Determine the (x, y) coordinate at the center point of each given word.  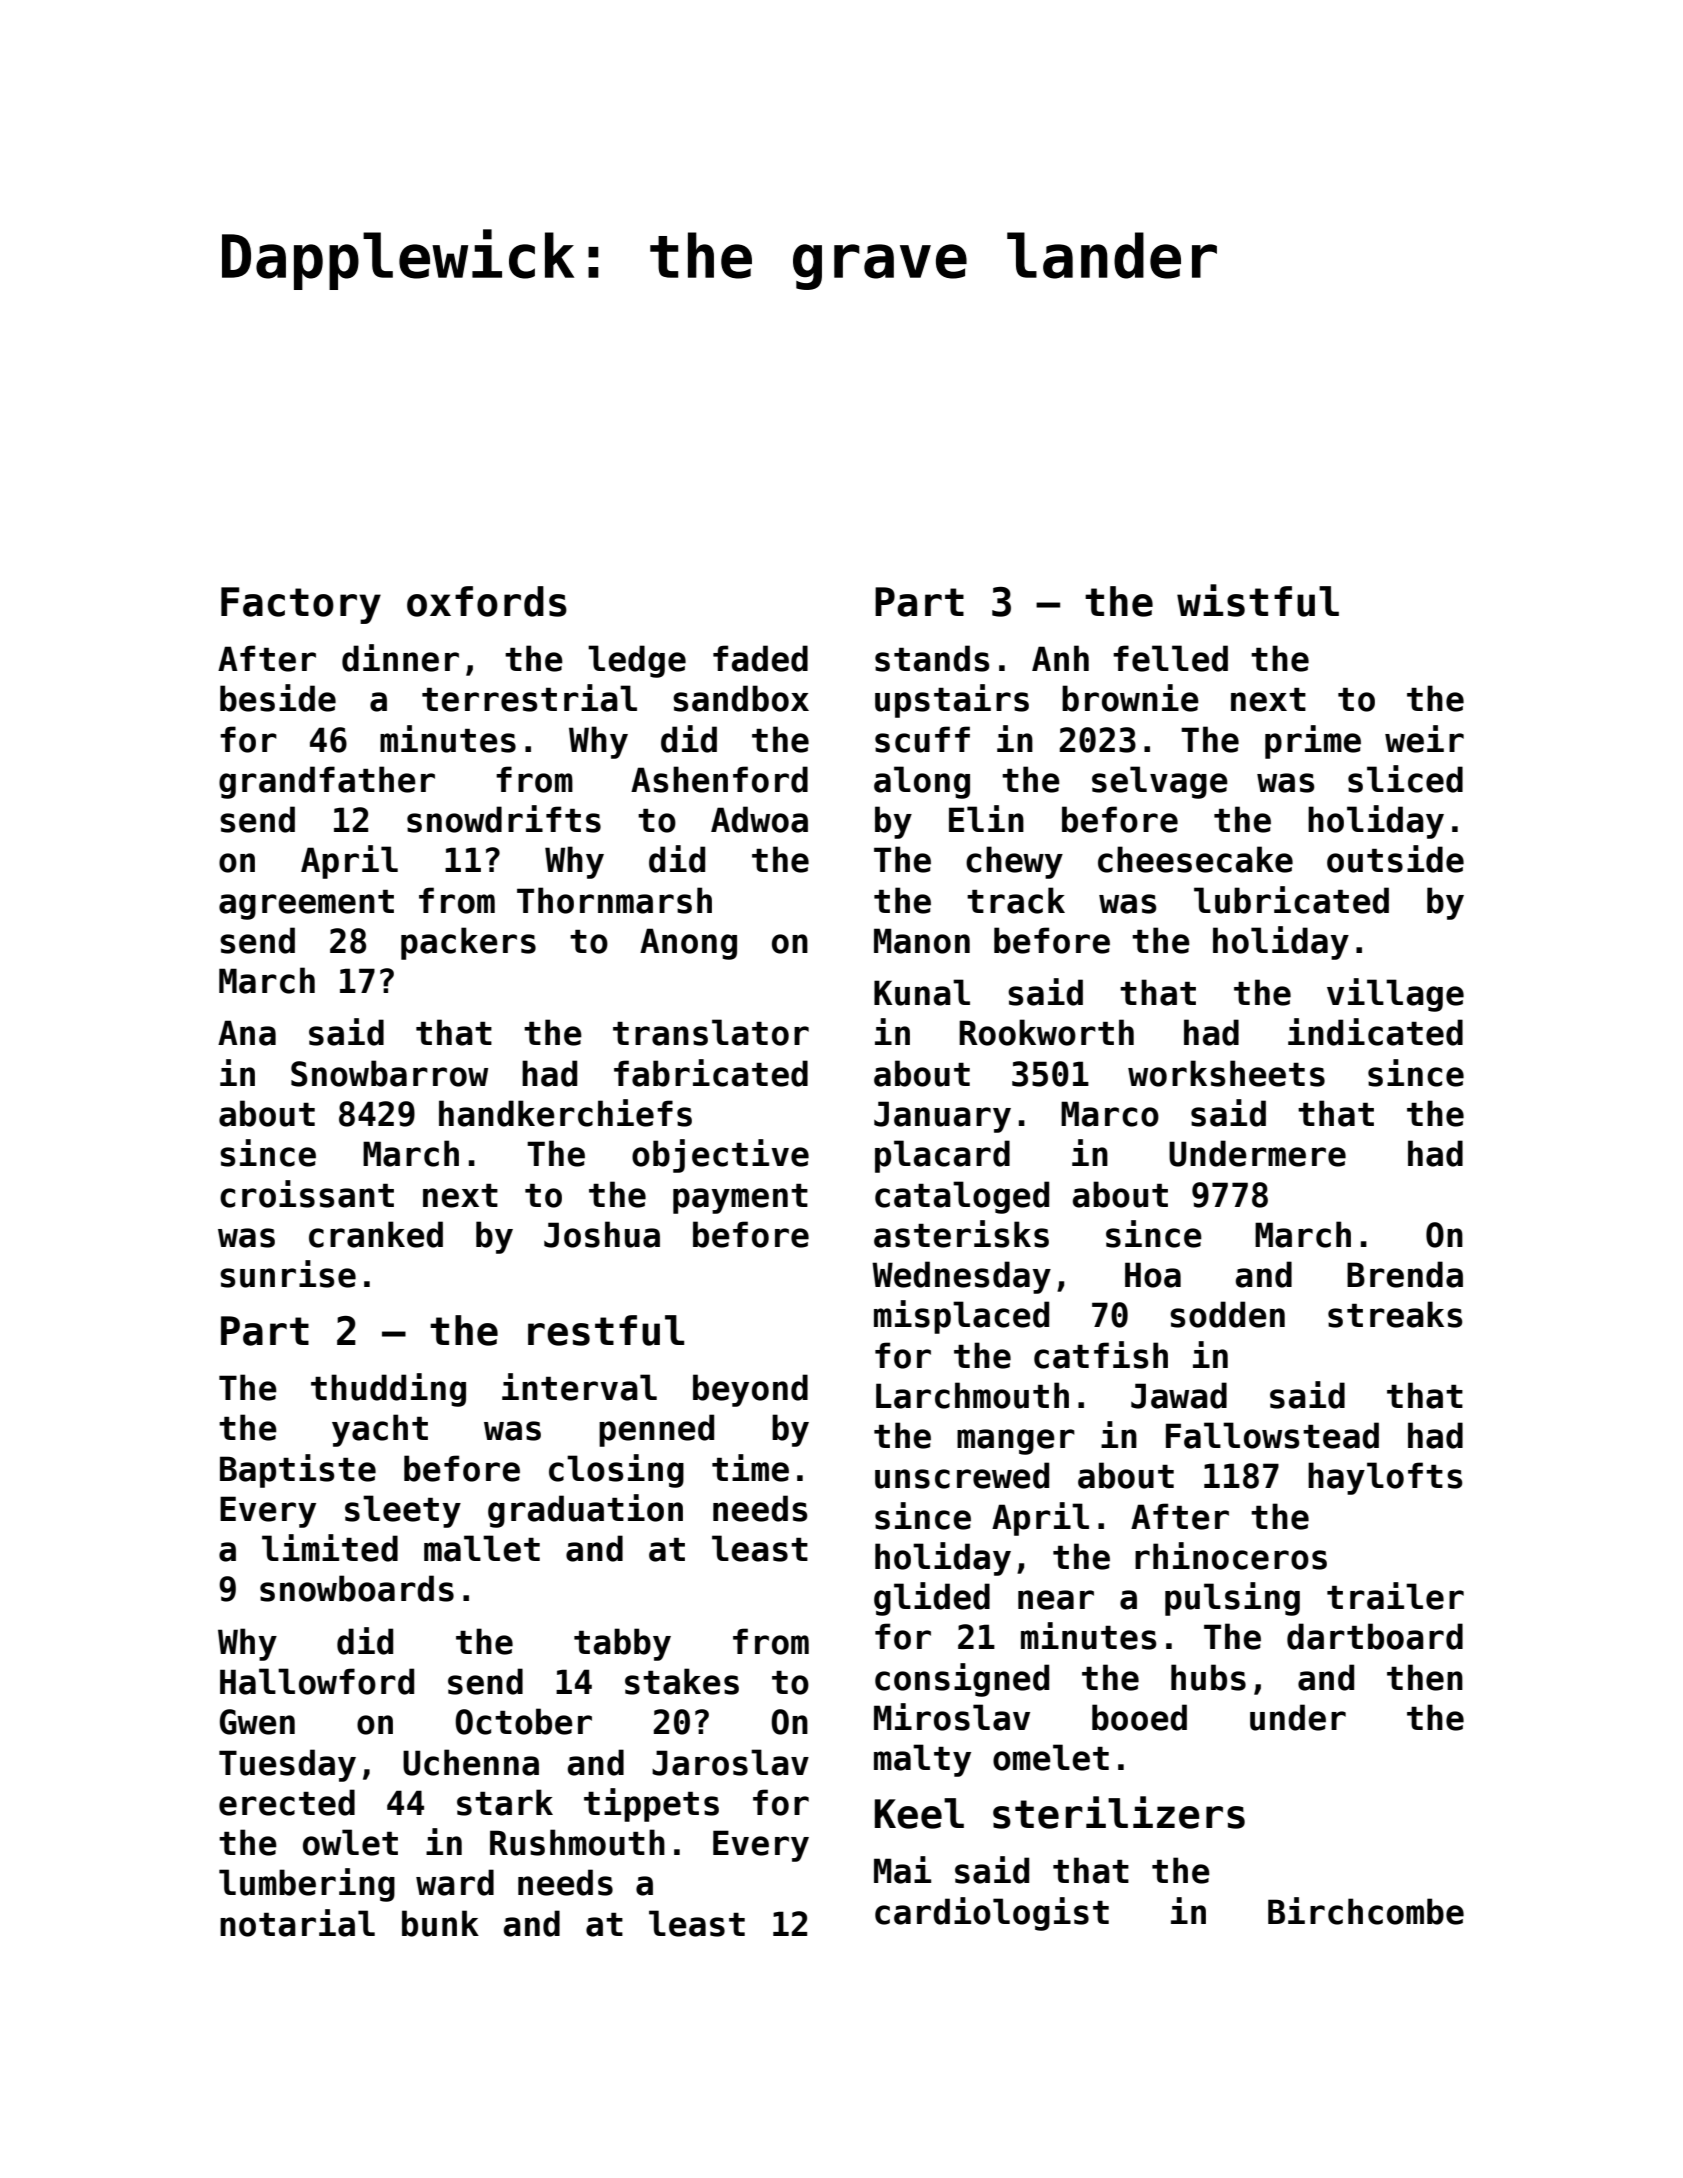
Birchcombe (1366, 1911)
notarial (297, 1923)
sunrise (288, 1274)
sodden (1227, 1314)
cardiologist (992, 1914)
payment (740, 1199)
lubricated (1291, 900)
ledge (637, 661)
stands (932, 658)
